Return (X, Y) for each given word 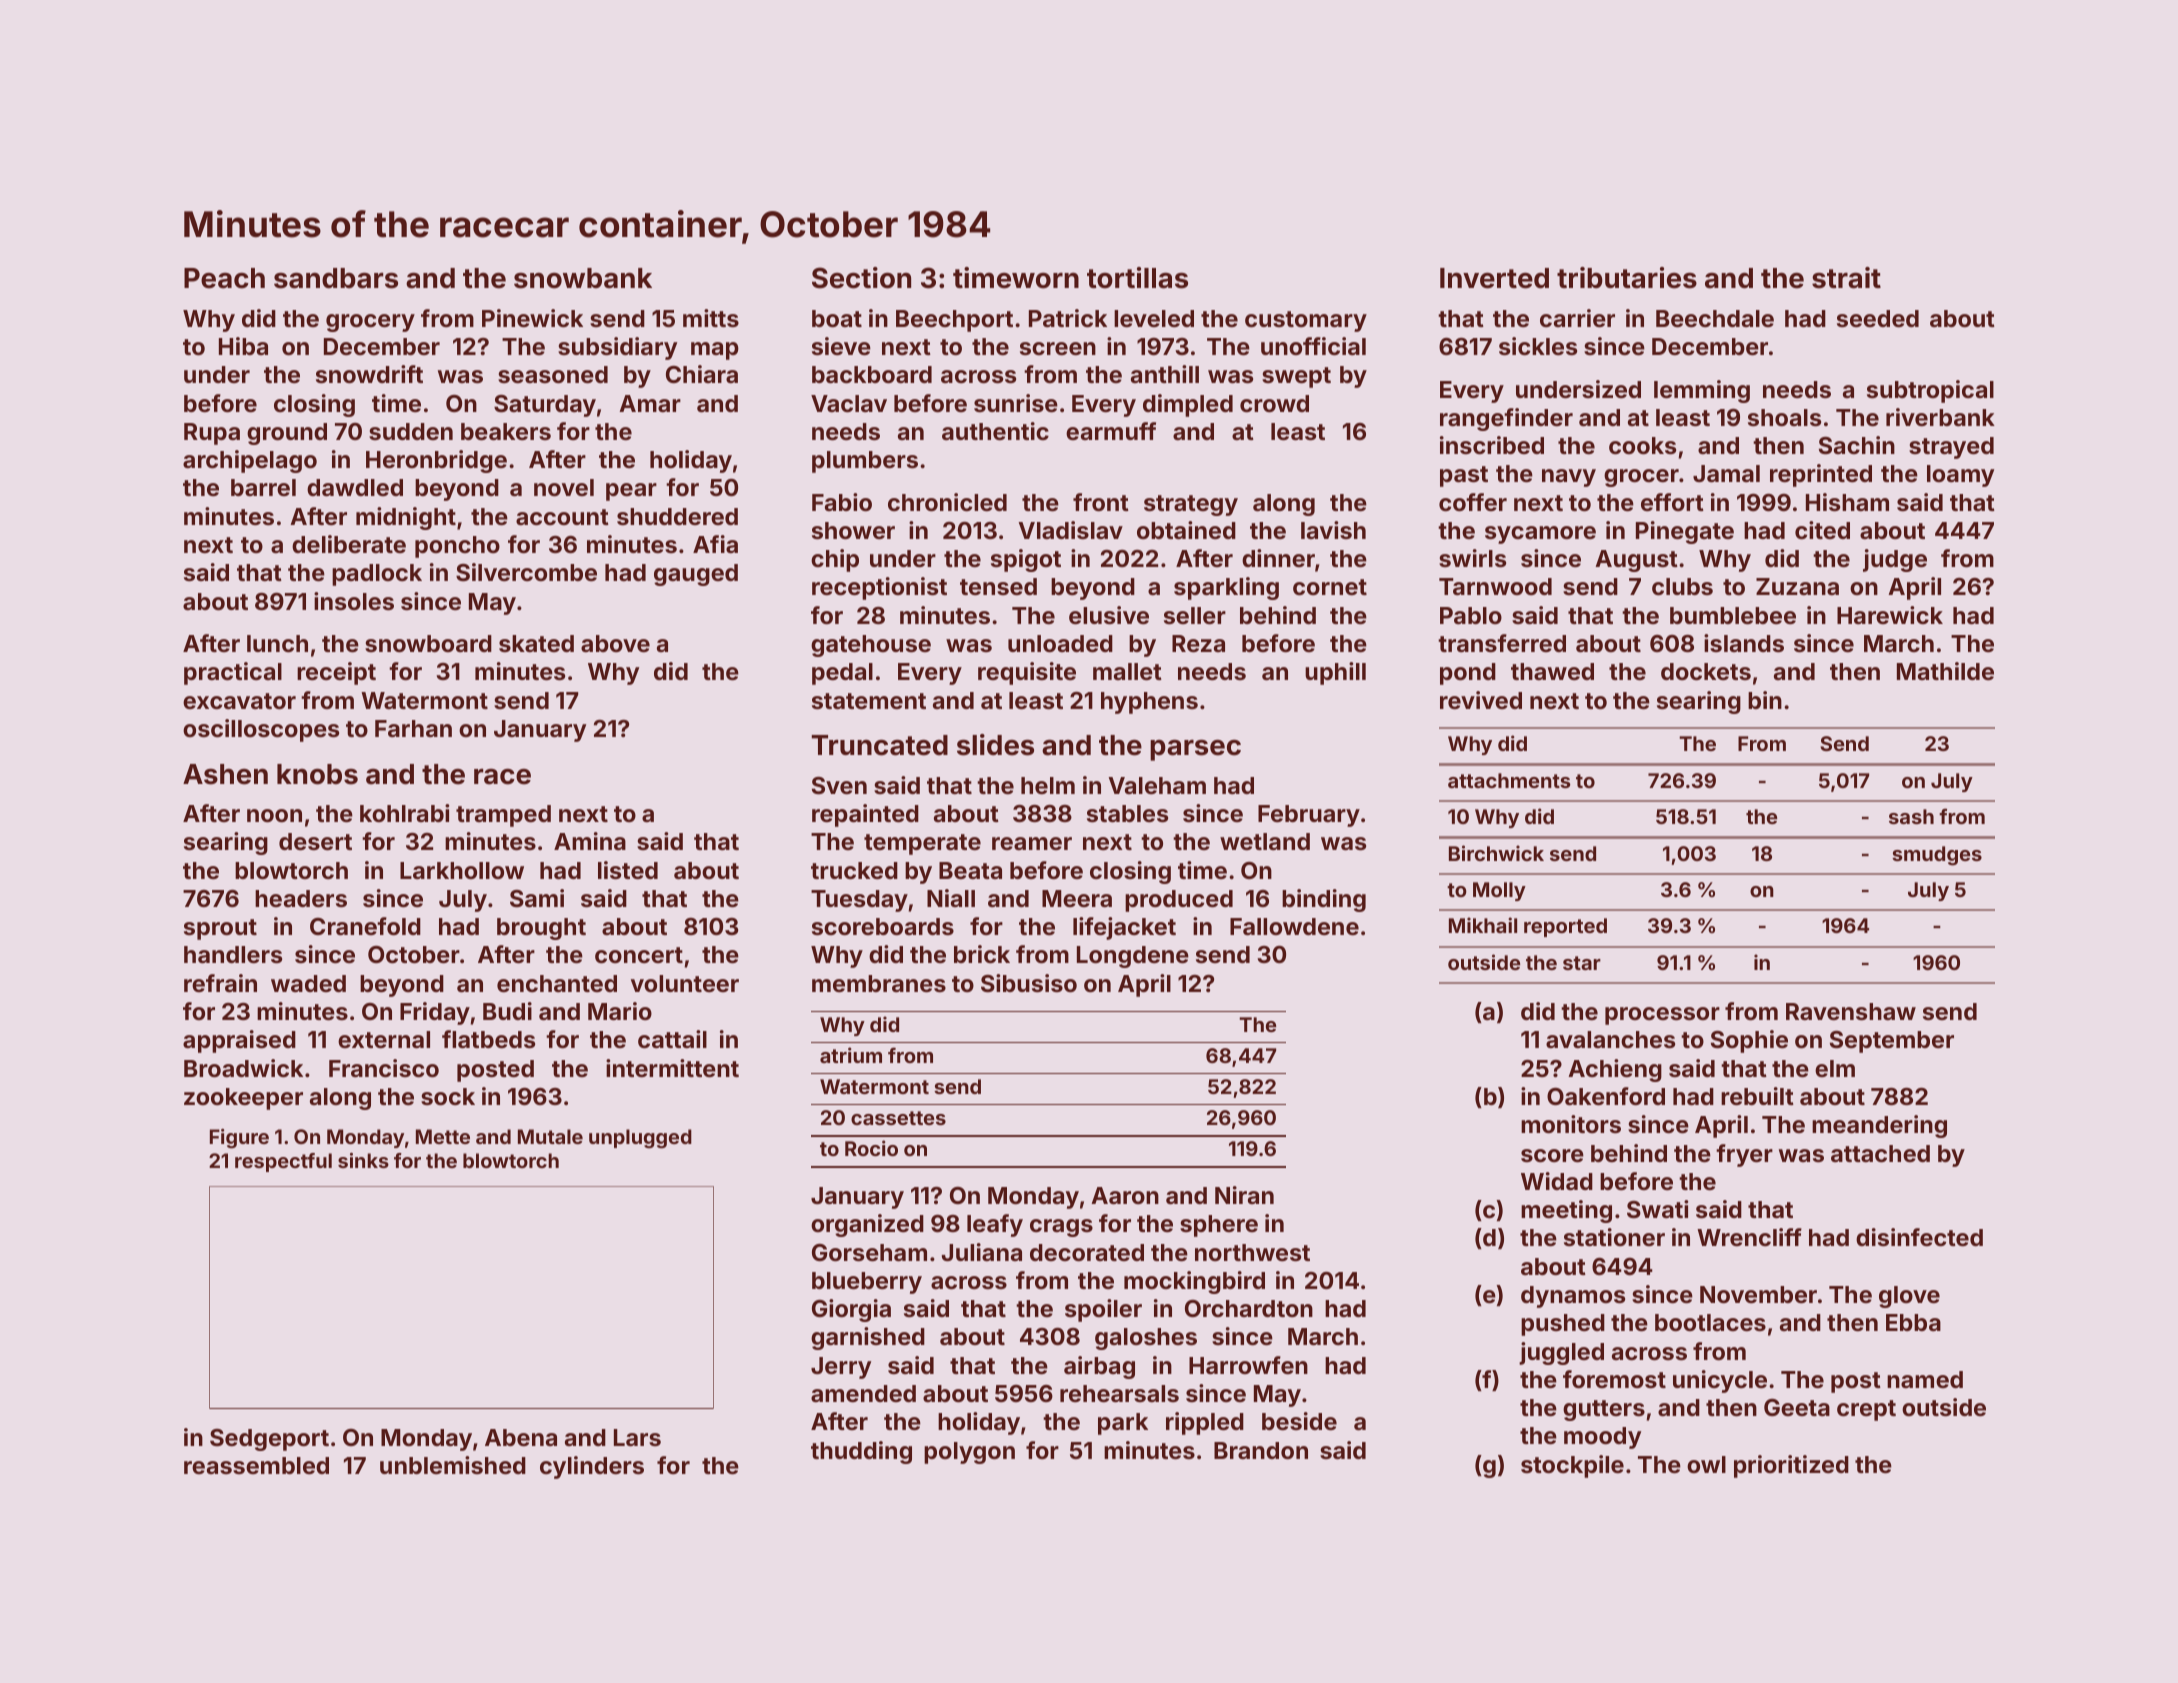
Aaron (1125, 1195)
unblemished (453, 1465)
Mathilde (1945, 671)
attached (1880, 1153)
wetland (1265, 841)
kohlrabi (404, 813)
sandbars (336, 278)
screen (1058, 348)
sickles (1538, 346)
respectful (283, 1162)
